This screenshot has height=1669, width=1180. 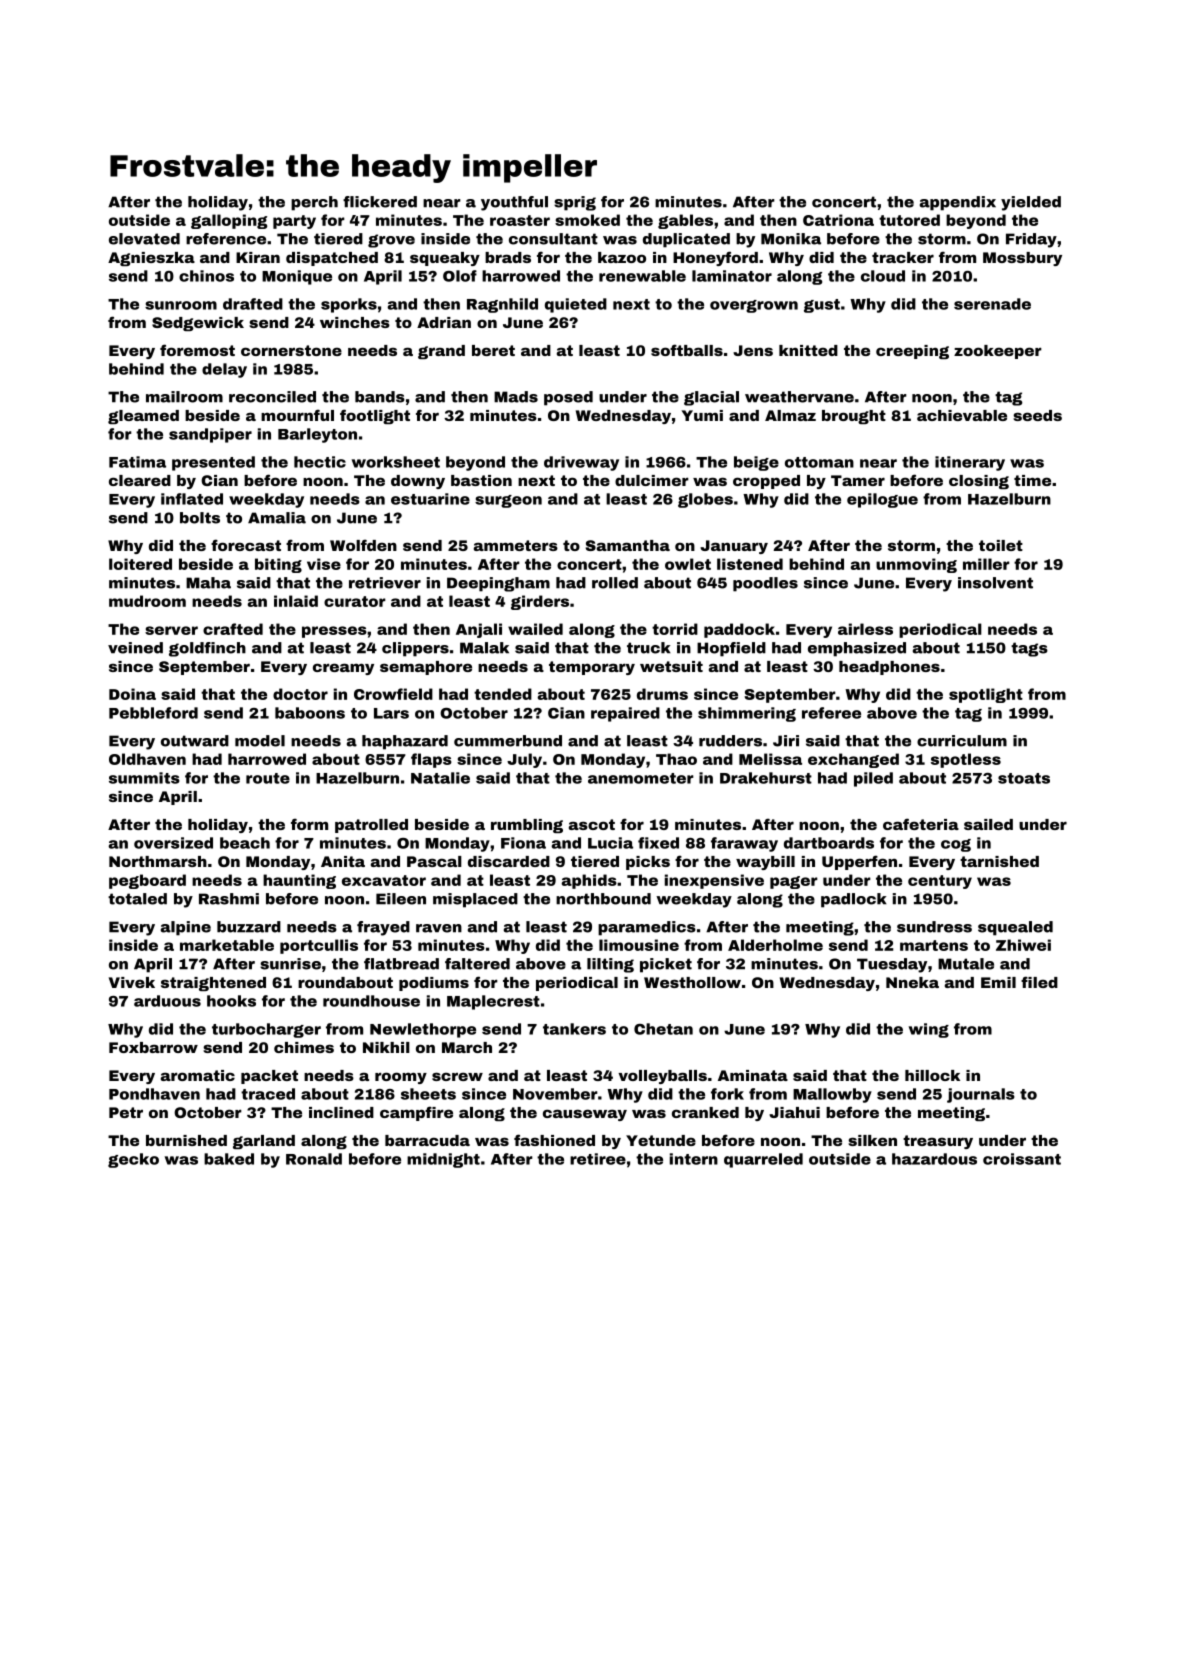 What do you see at coordinates (258, 257) in the screenshot?
I see `Kiran` at bounding box center [258, 257].
